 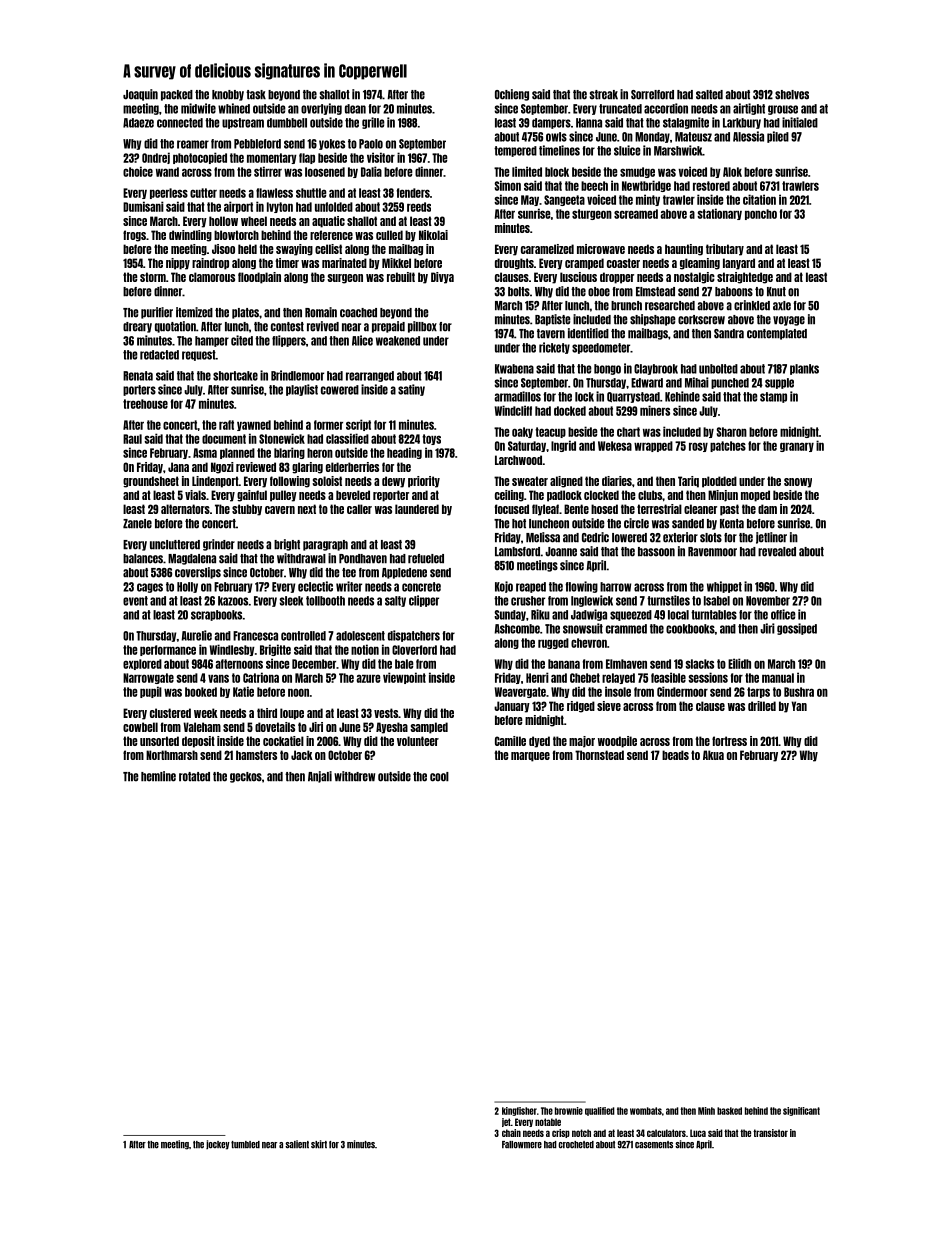 What do you see at coordinates (518, 460) in the screenshot?
I see `Larchwood` at bounding box center [518, 460].
